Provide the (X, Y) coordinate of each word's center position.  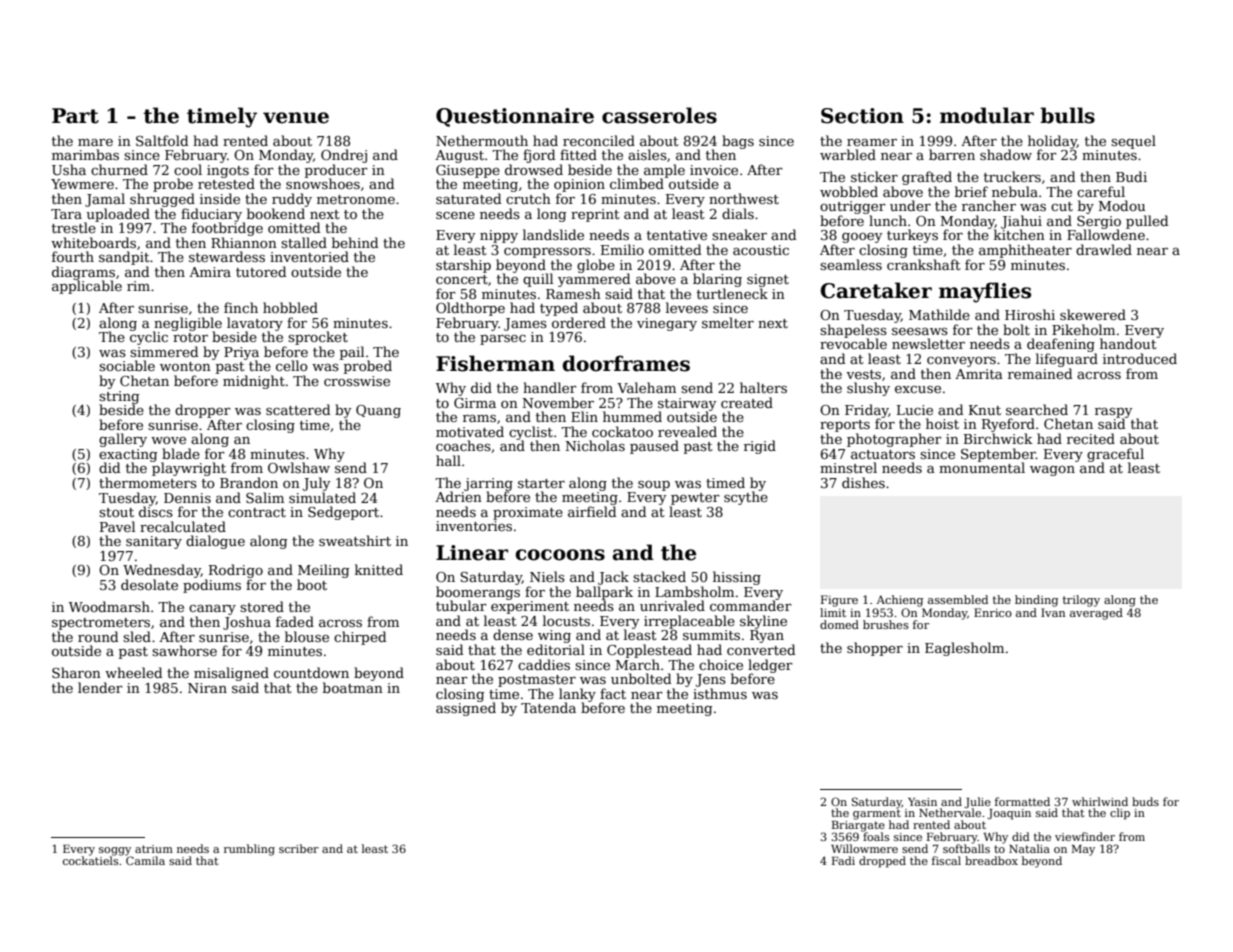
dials (738, 213)
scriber (299, 848)
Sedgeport (343, 513)
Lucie (915, 410)
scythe (746, 498)
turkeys (912, 236)
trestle (74, 227)
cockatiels (90, 860)
